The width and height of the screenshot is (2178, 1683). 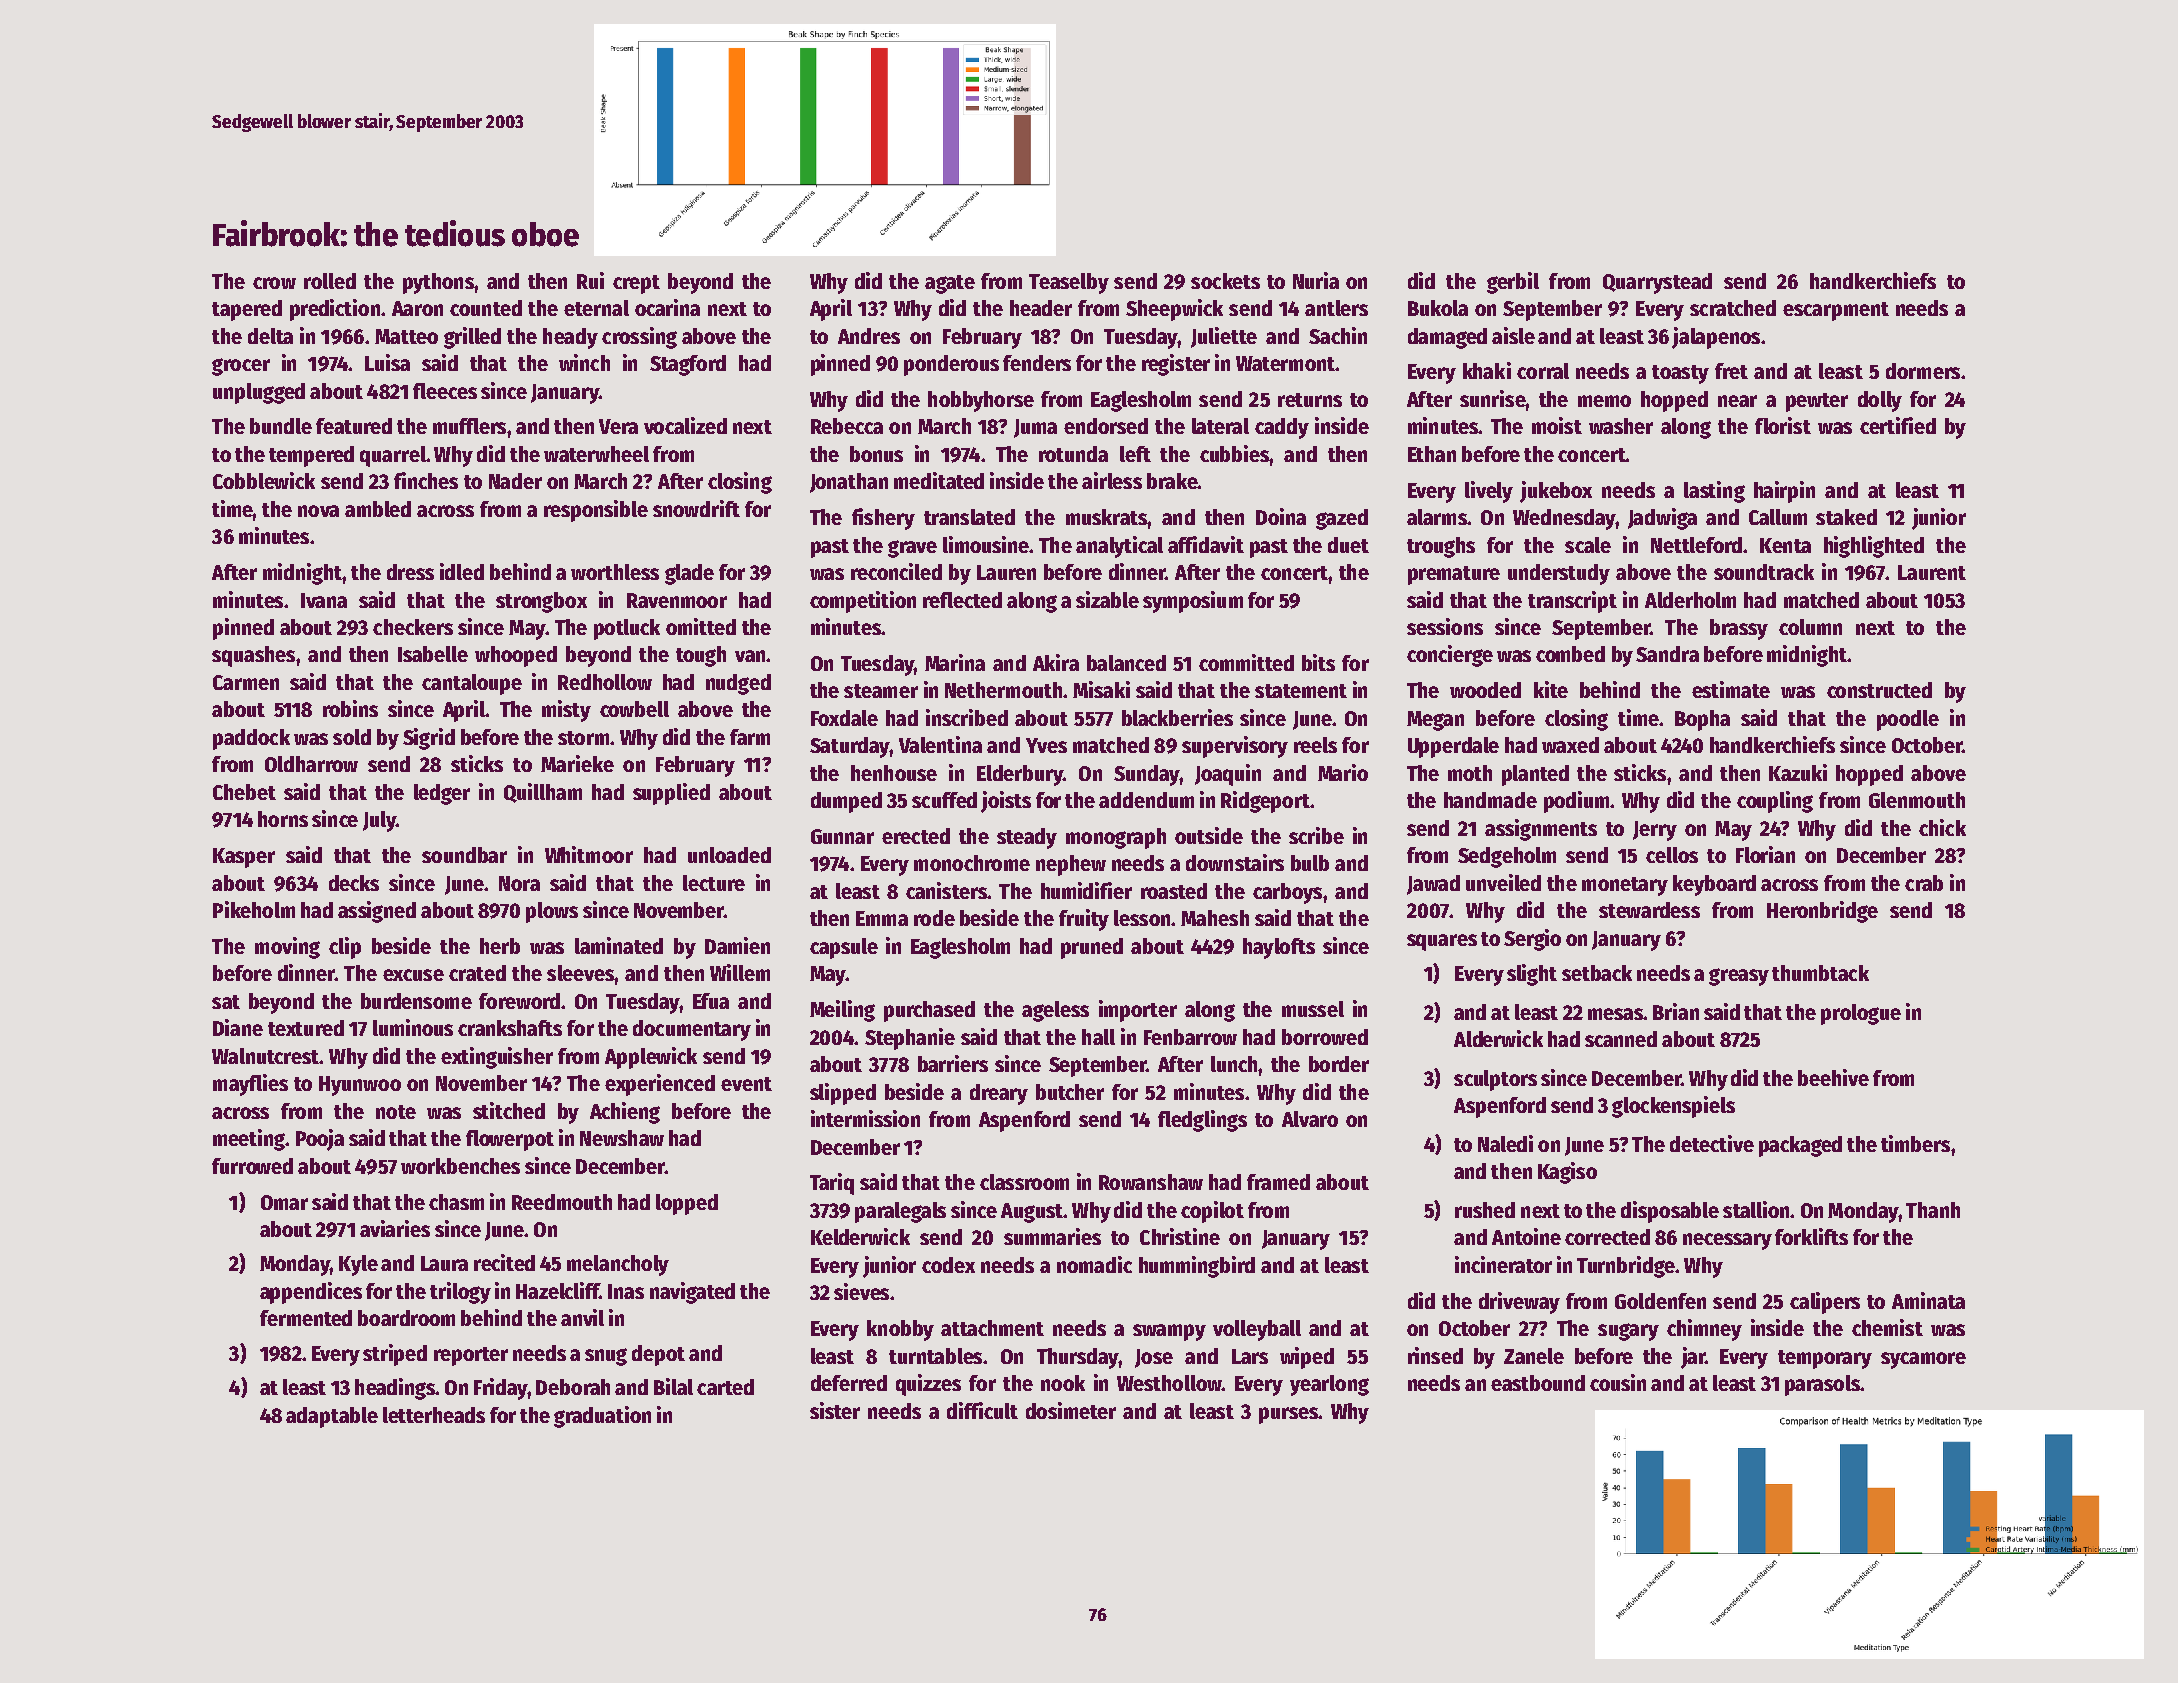 What do you see at coordinates (1649, 910) in the screenshot?
I see `stewardess` at bounding box center [1649, 910].
